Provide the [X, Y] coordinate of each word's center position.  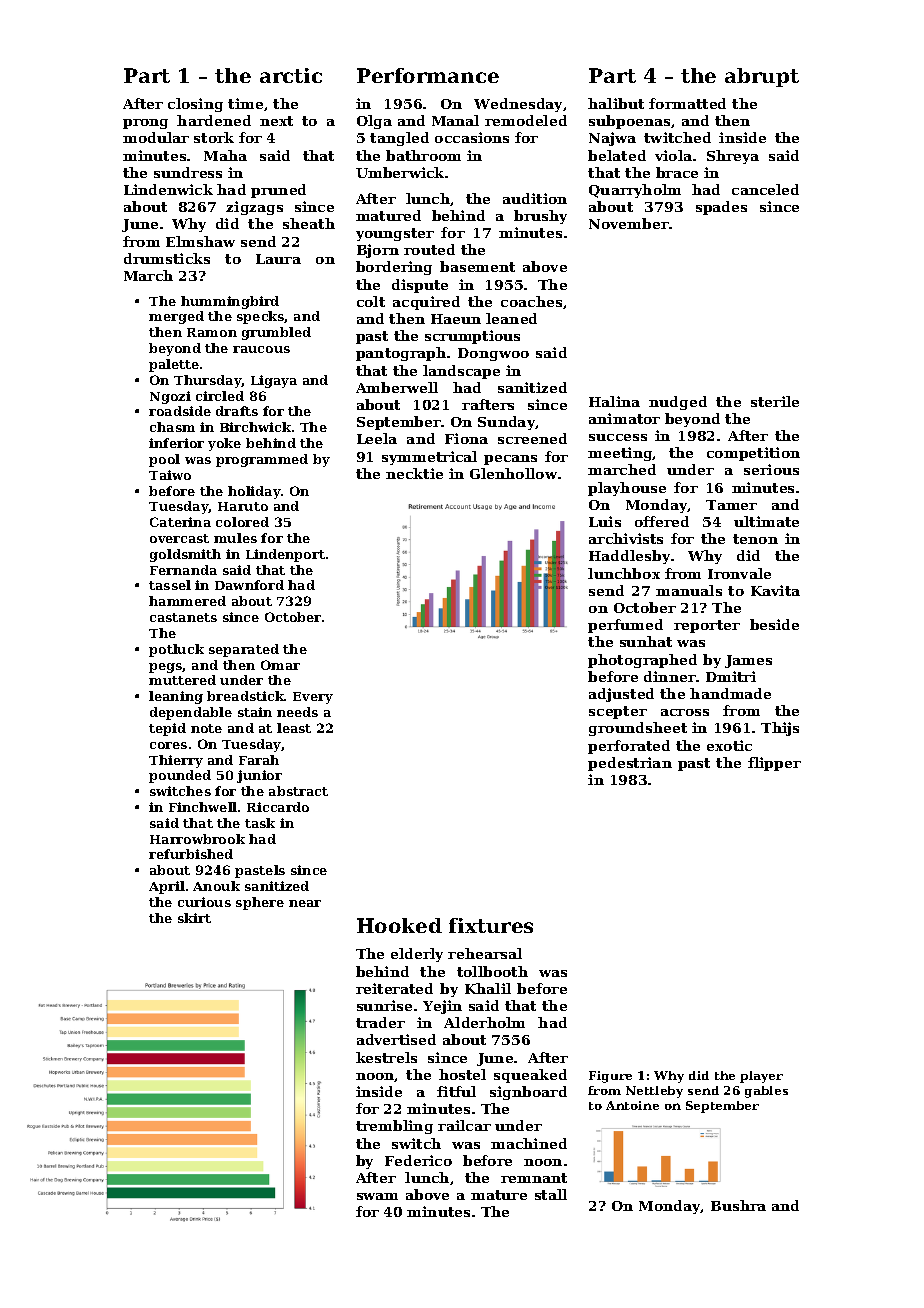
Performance [428, 75]
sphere [260, 903]
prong [145, 124]
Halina [614, 401]
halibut [616, 103]
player [761, 1077]
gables [766, 1092]
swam [377, 1196]
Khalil [488, 988]
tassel [170, 585]
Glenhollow [513, 473]
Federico [418, 1160]
